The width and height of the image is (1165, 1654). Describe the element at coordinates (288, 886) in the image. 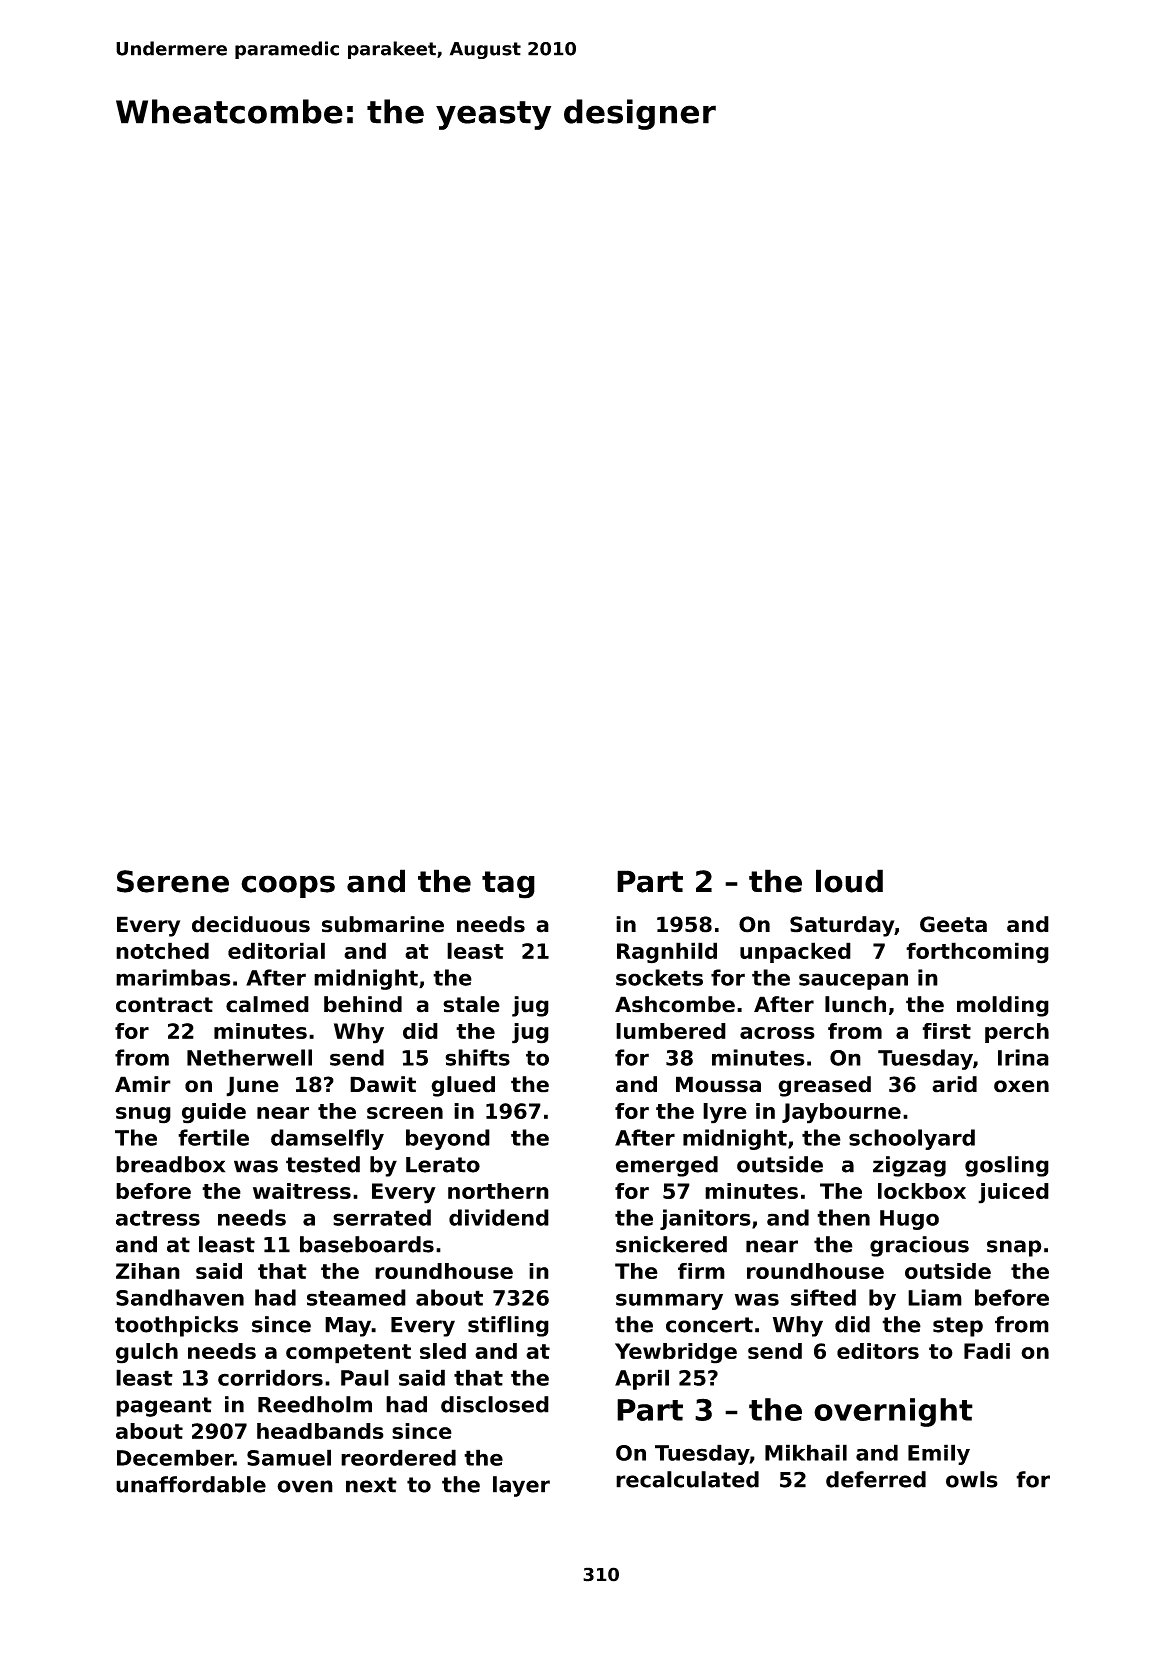

I see `coops` at that location.
